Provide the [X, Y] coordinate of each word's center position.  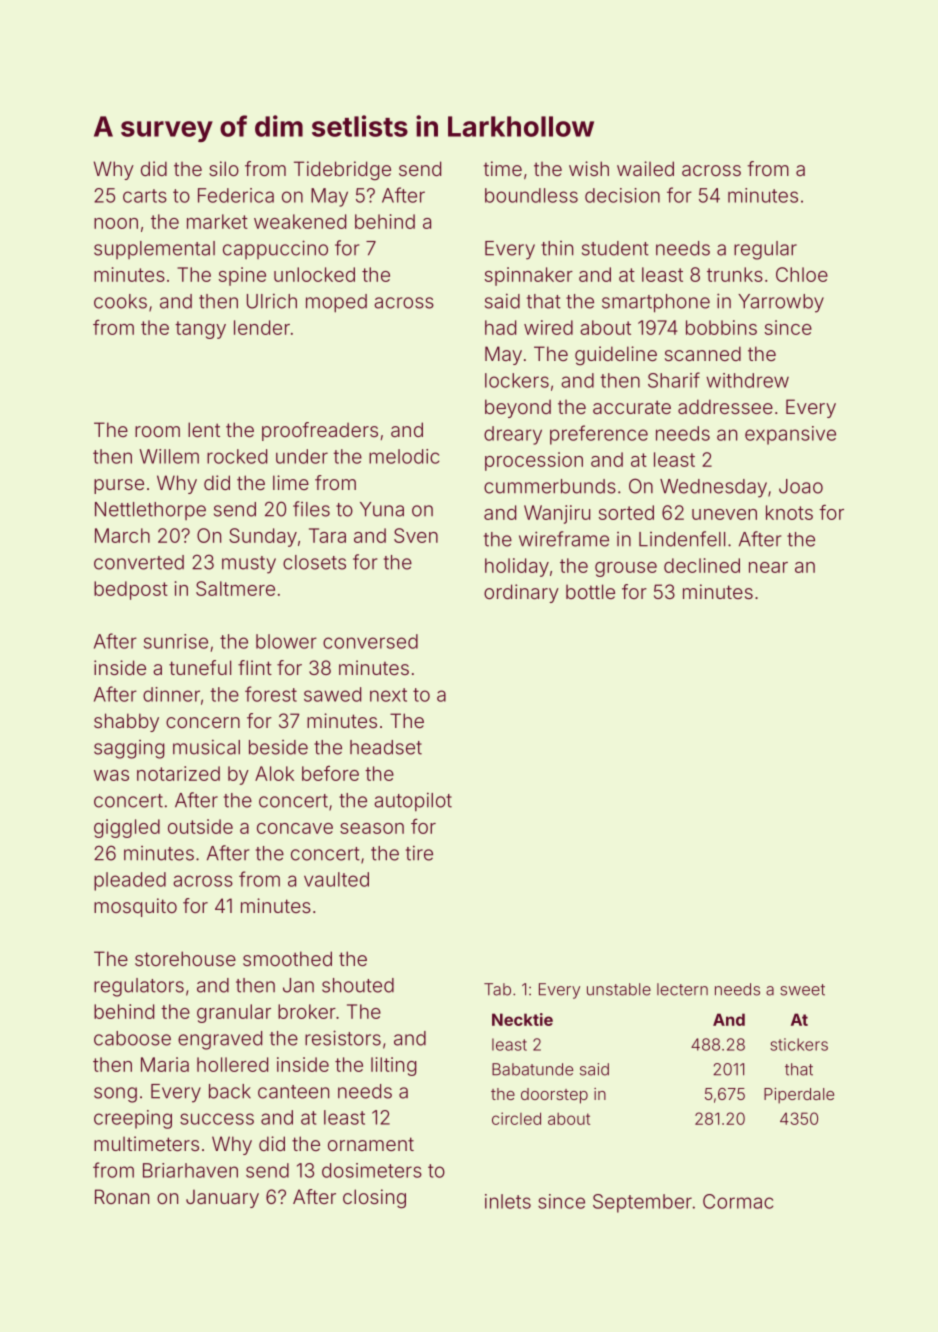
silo [224, 168]
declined [702, 565]
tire [419, 853]
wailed [645, 168]
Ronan [122, 1196]
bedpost [131, 590]
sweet [802, 990]
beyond [518, 408]
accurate [632, 407]
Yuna [382, 509]
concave [295, 828]
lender [262, 327]
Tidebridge [342, 171]
